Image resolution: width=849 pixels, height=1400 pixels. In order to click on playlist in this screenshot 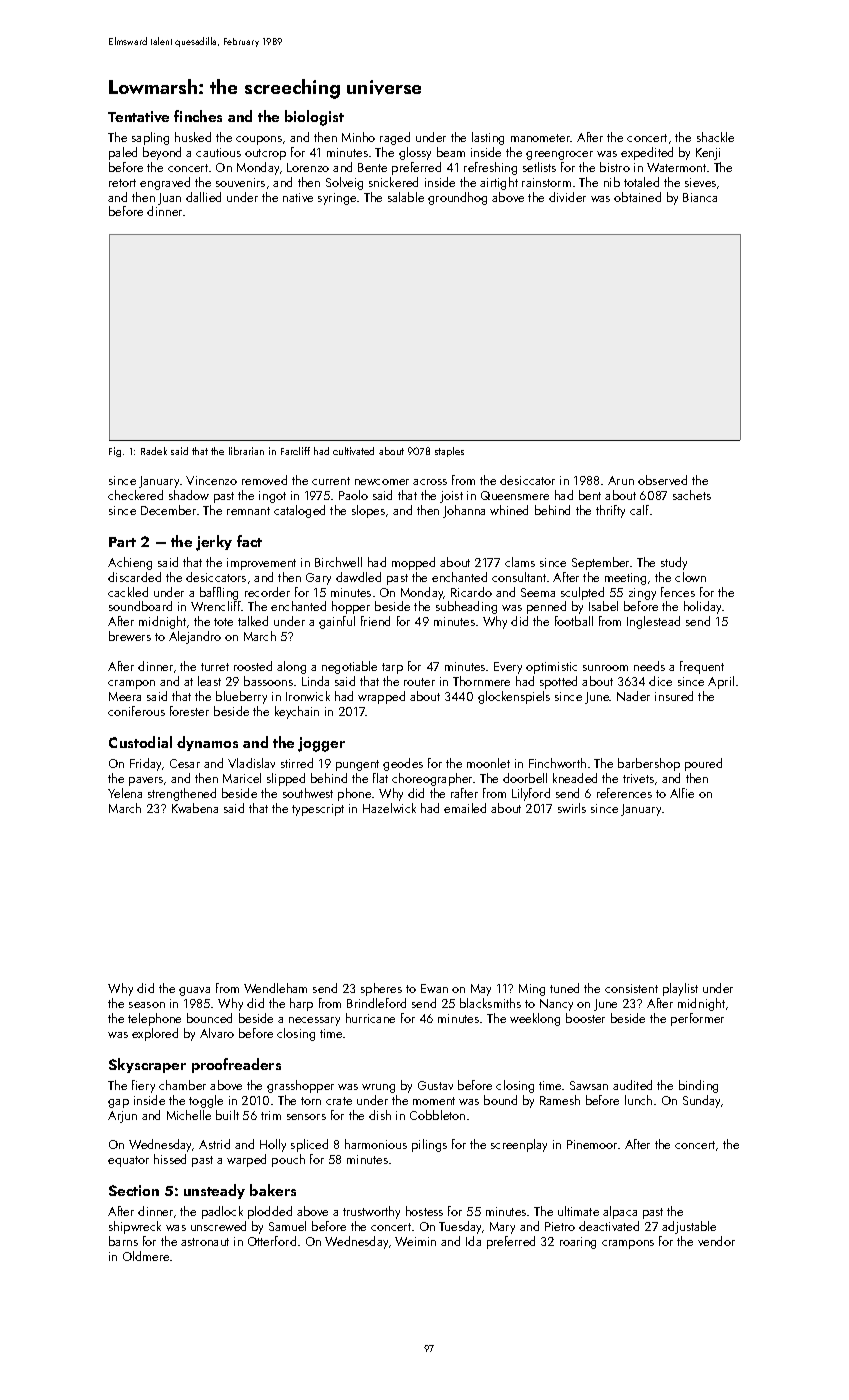, I will do `click(680, 989)`.
